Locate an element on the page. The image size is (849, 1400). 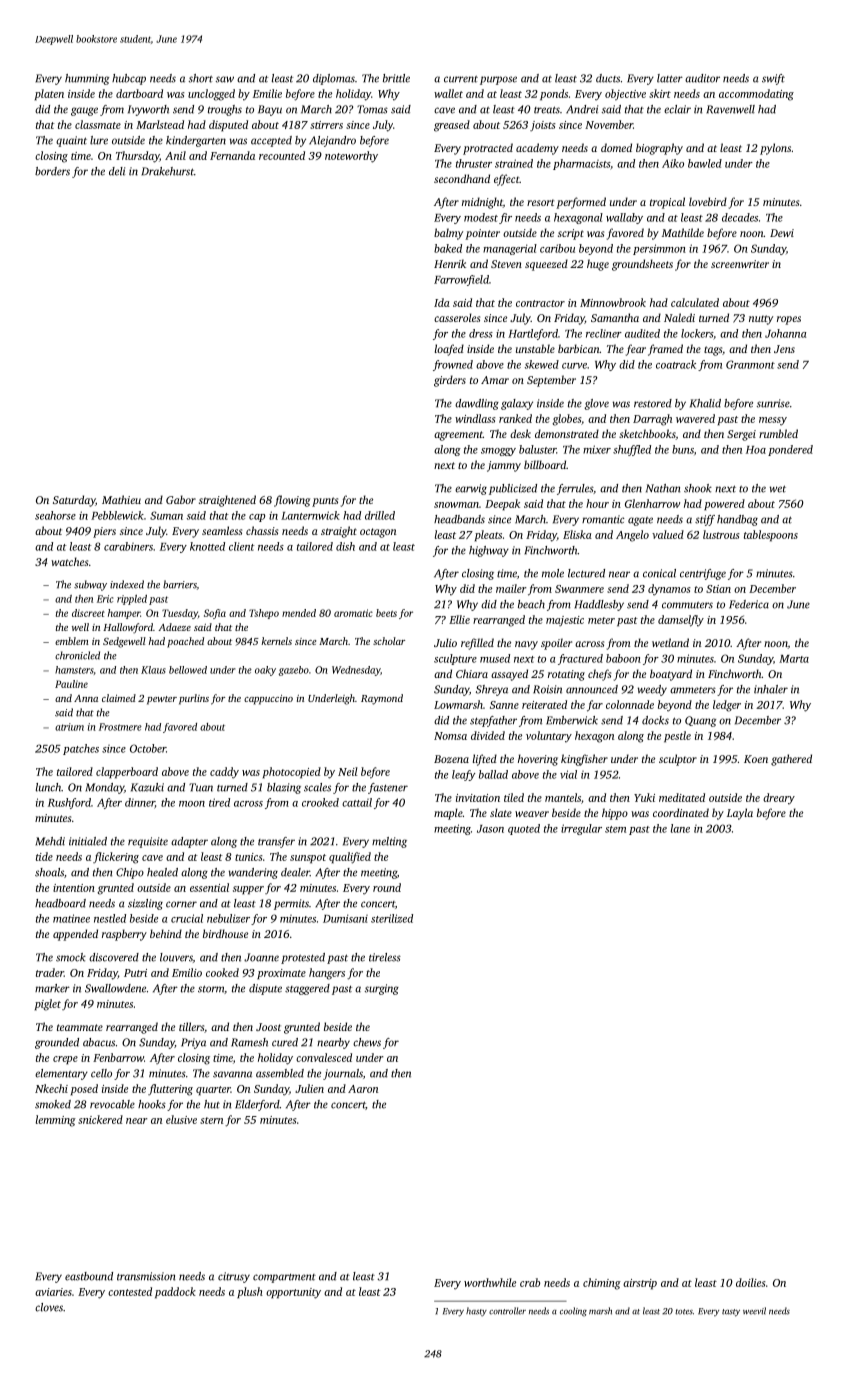
current is located at coordinates (461, 79).
